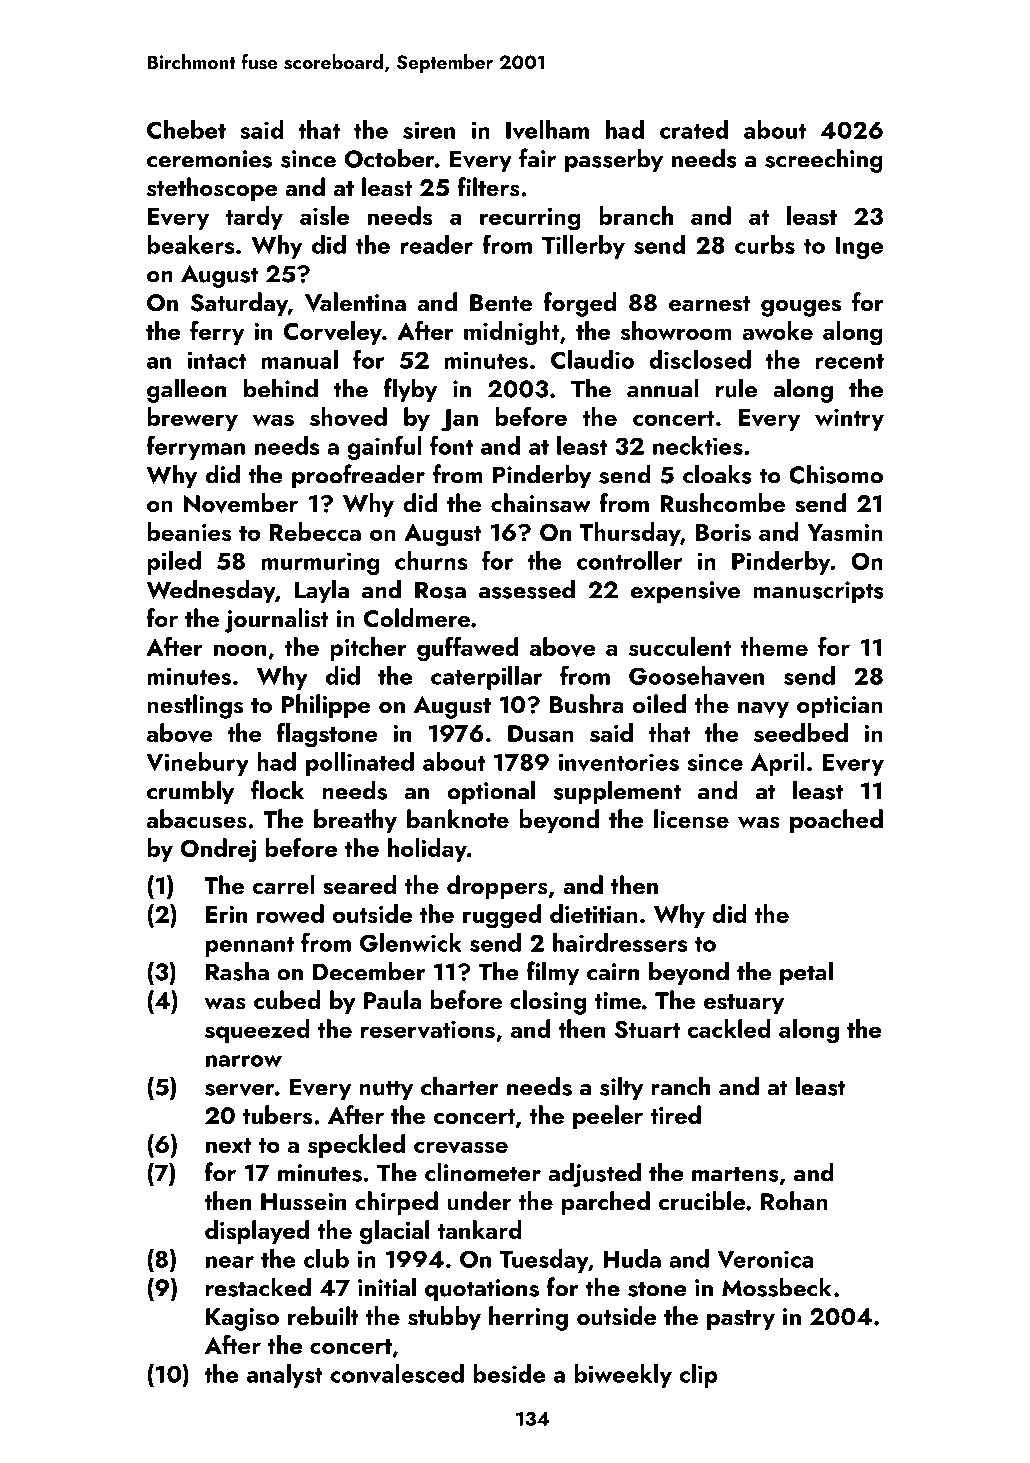  What do you see at coordinates (620, 942) in the screenshot?
I see `hairdressers` at bounding box center [620, 942].
